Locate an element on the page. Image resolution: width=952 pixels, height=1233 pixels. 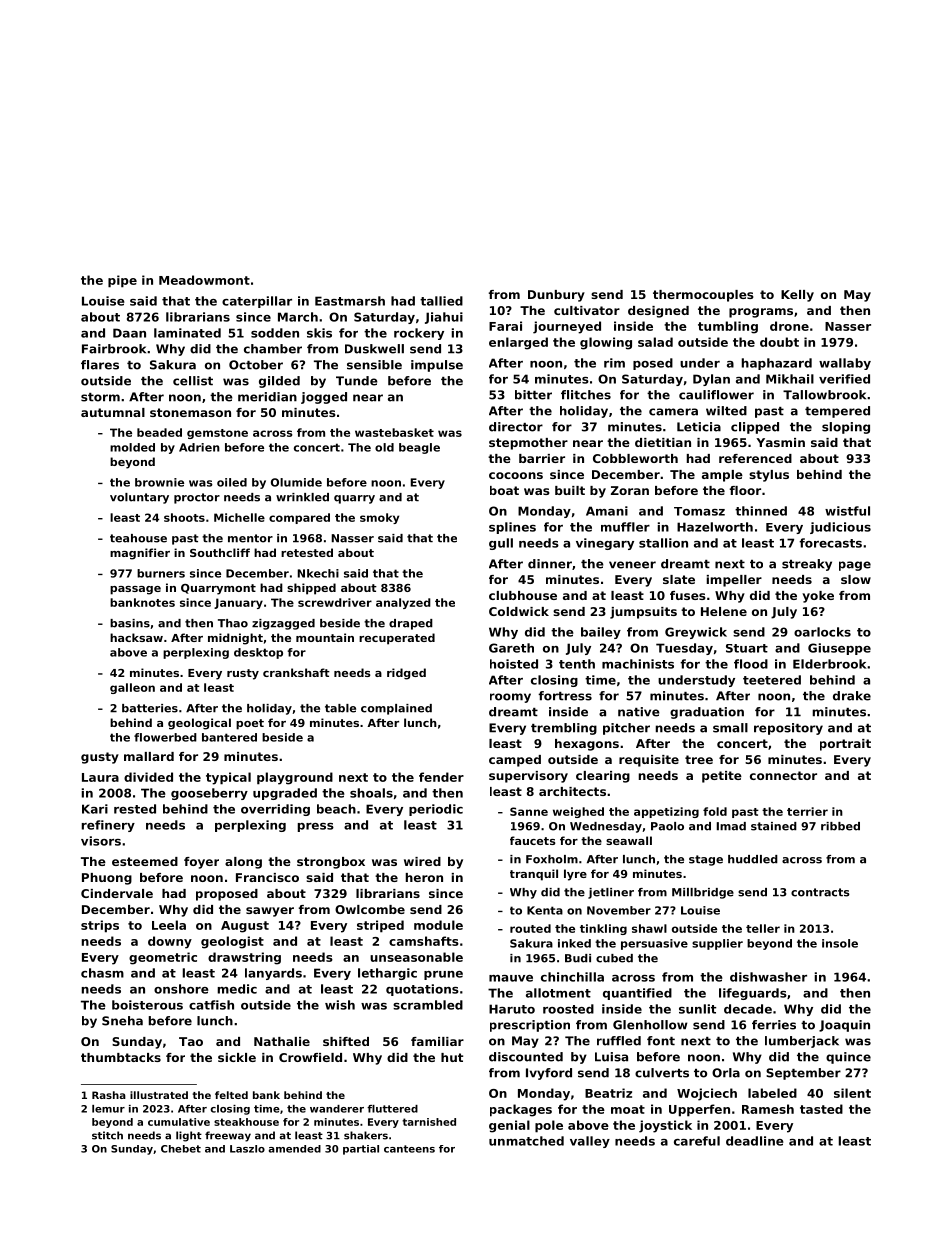
wallaby is located at coordinates (845, 364).
